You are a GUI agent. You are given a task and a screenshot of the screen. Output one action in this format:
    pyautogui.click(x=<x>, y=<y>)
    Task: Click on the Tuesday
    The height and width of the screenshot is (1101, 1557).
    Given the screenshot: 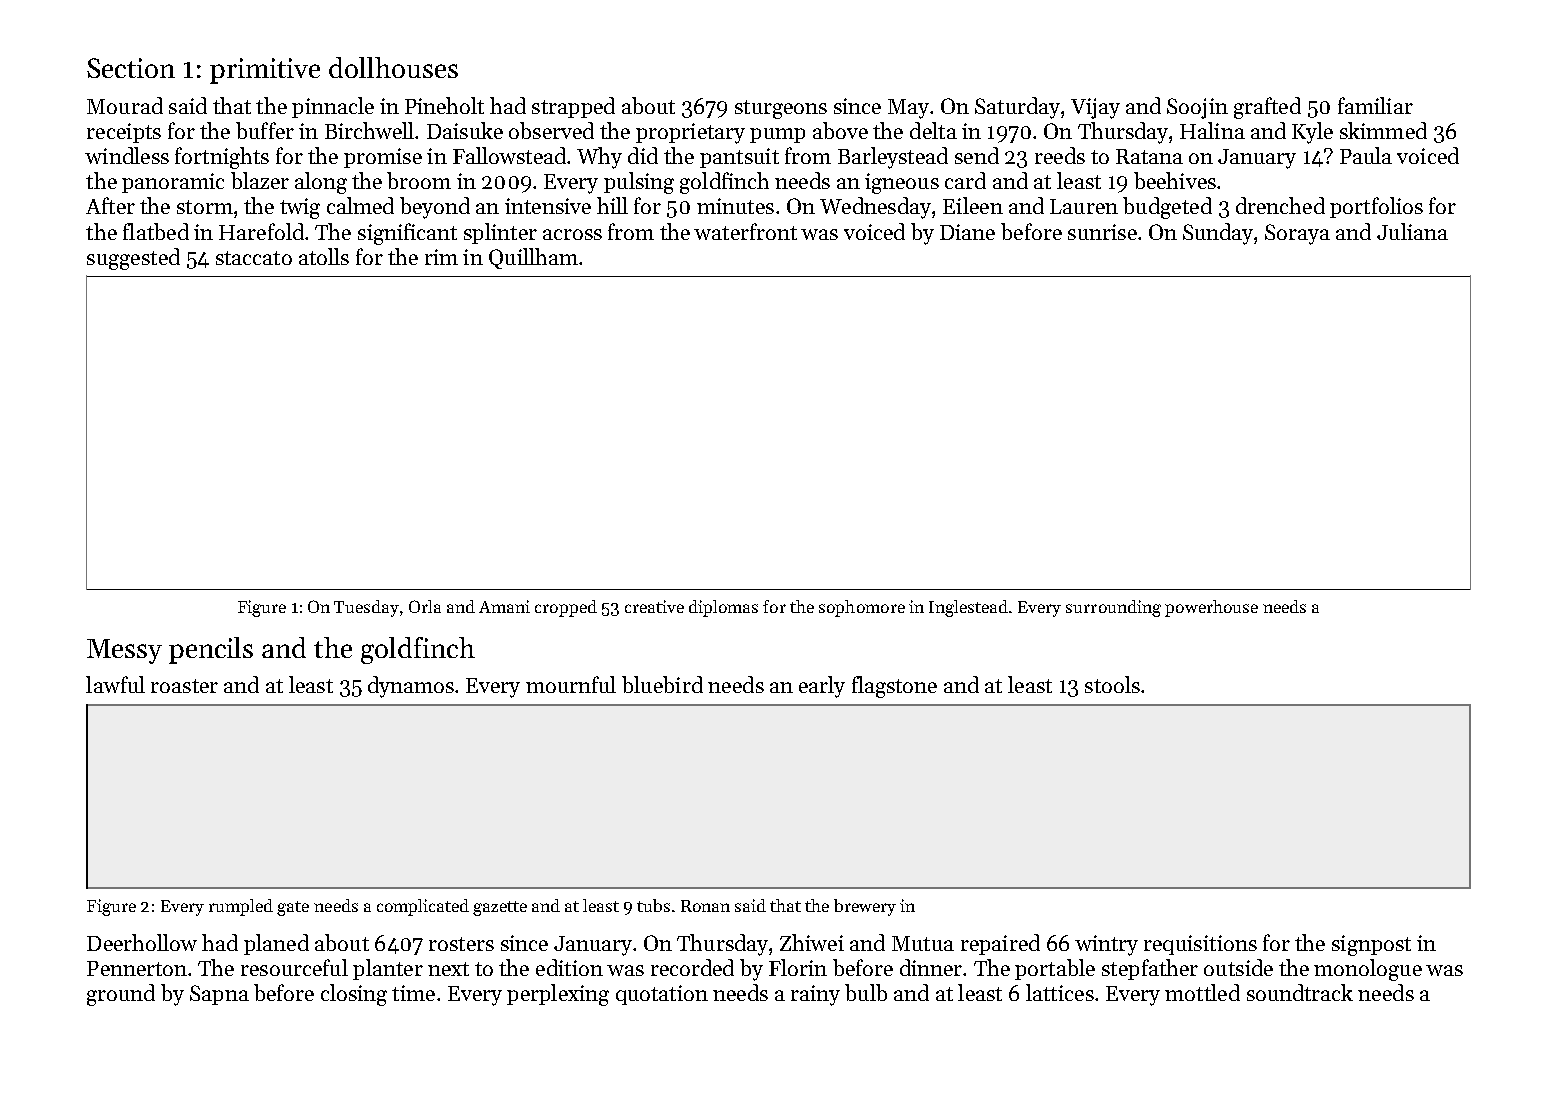 What is the action you would take?
    pyautogui.click(x=366, y=608)
